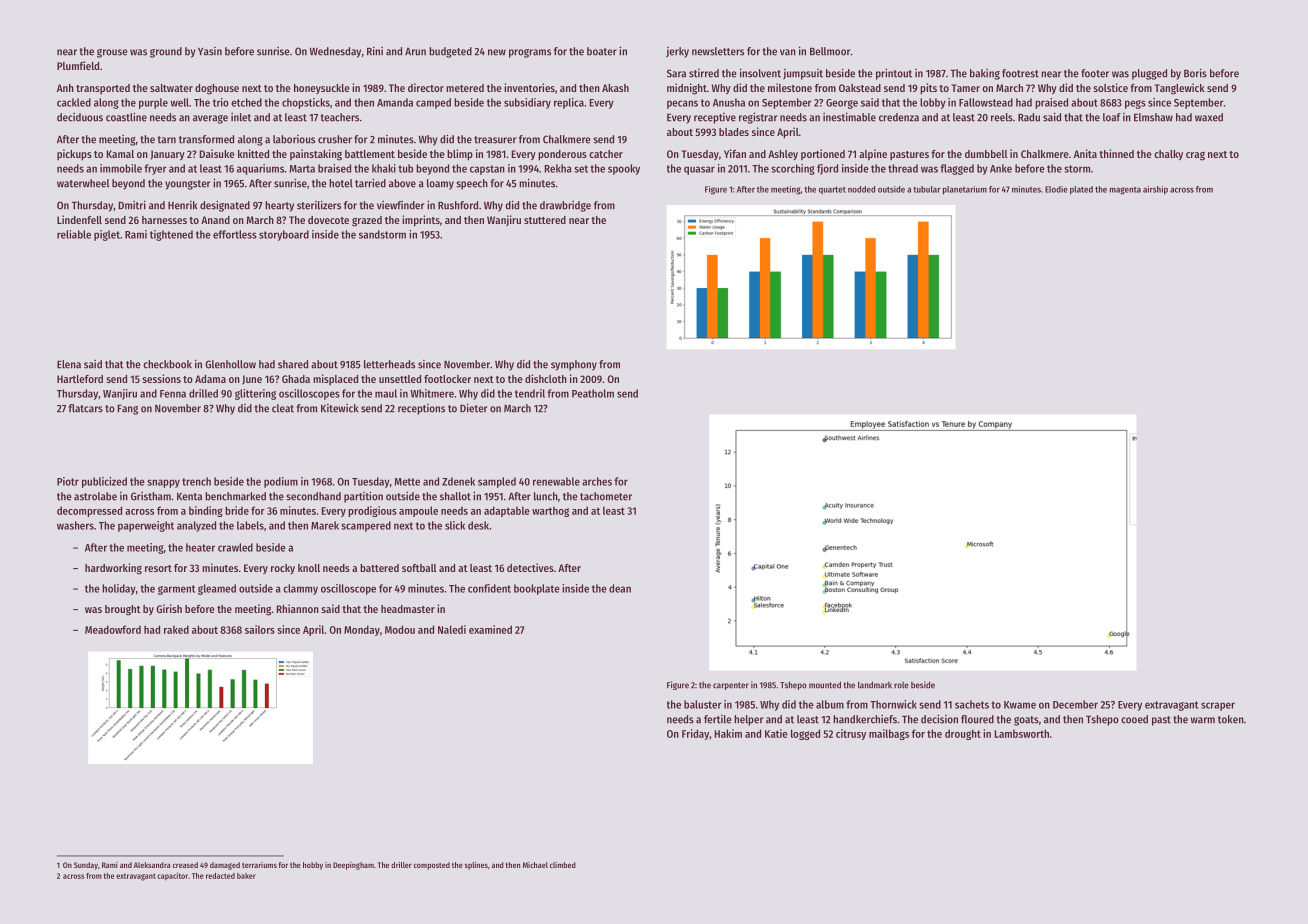 This image has height=924, width=1308. Describe the element at coordinates (1195, 73) in the image. I see `Boris` at that location.
